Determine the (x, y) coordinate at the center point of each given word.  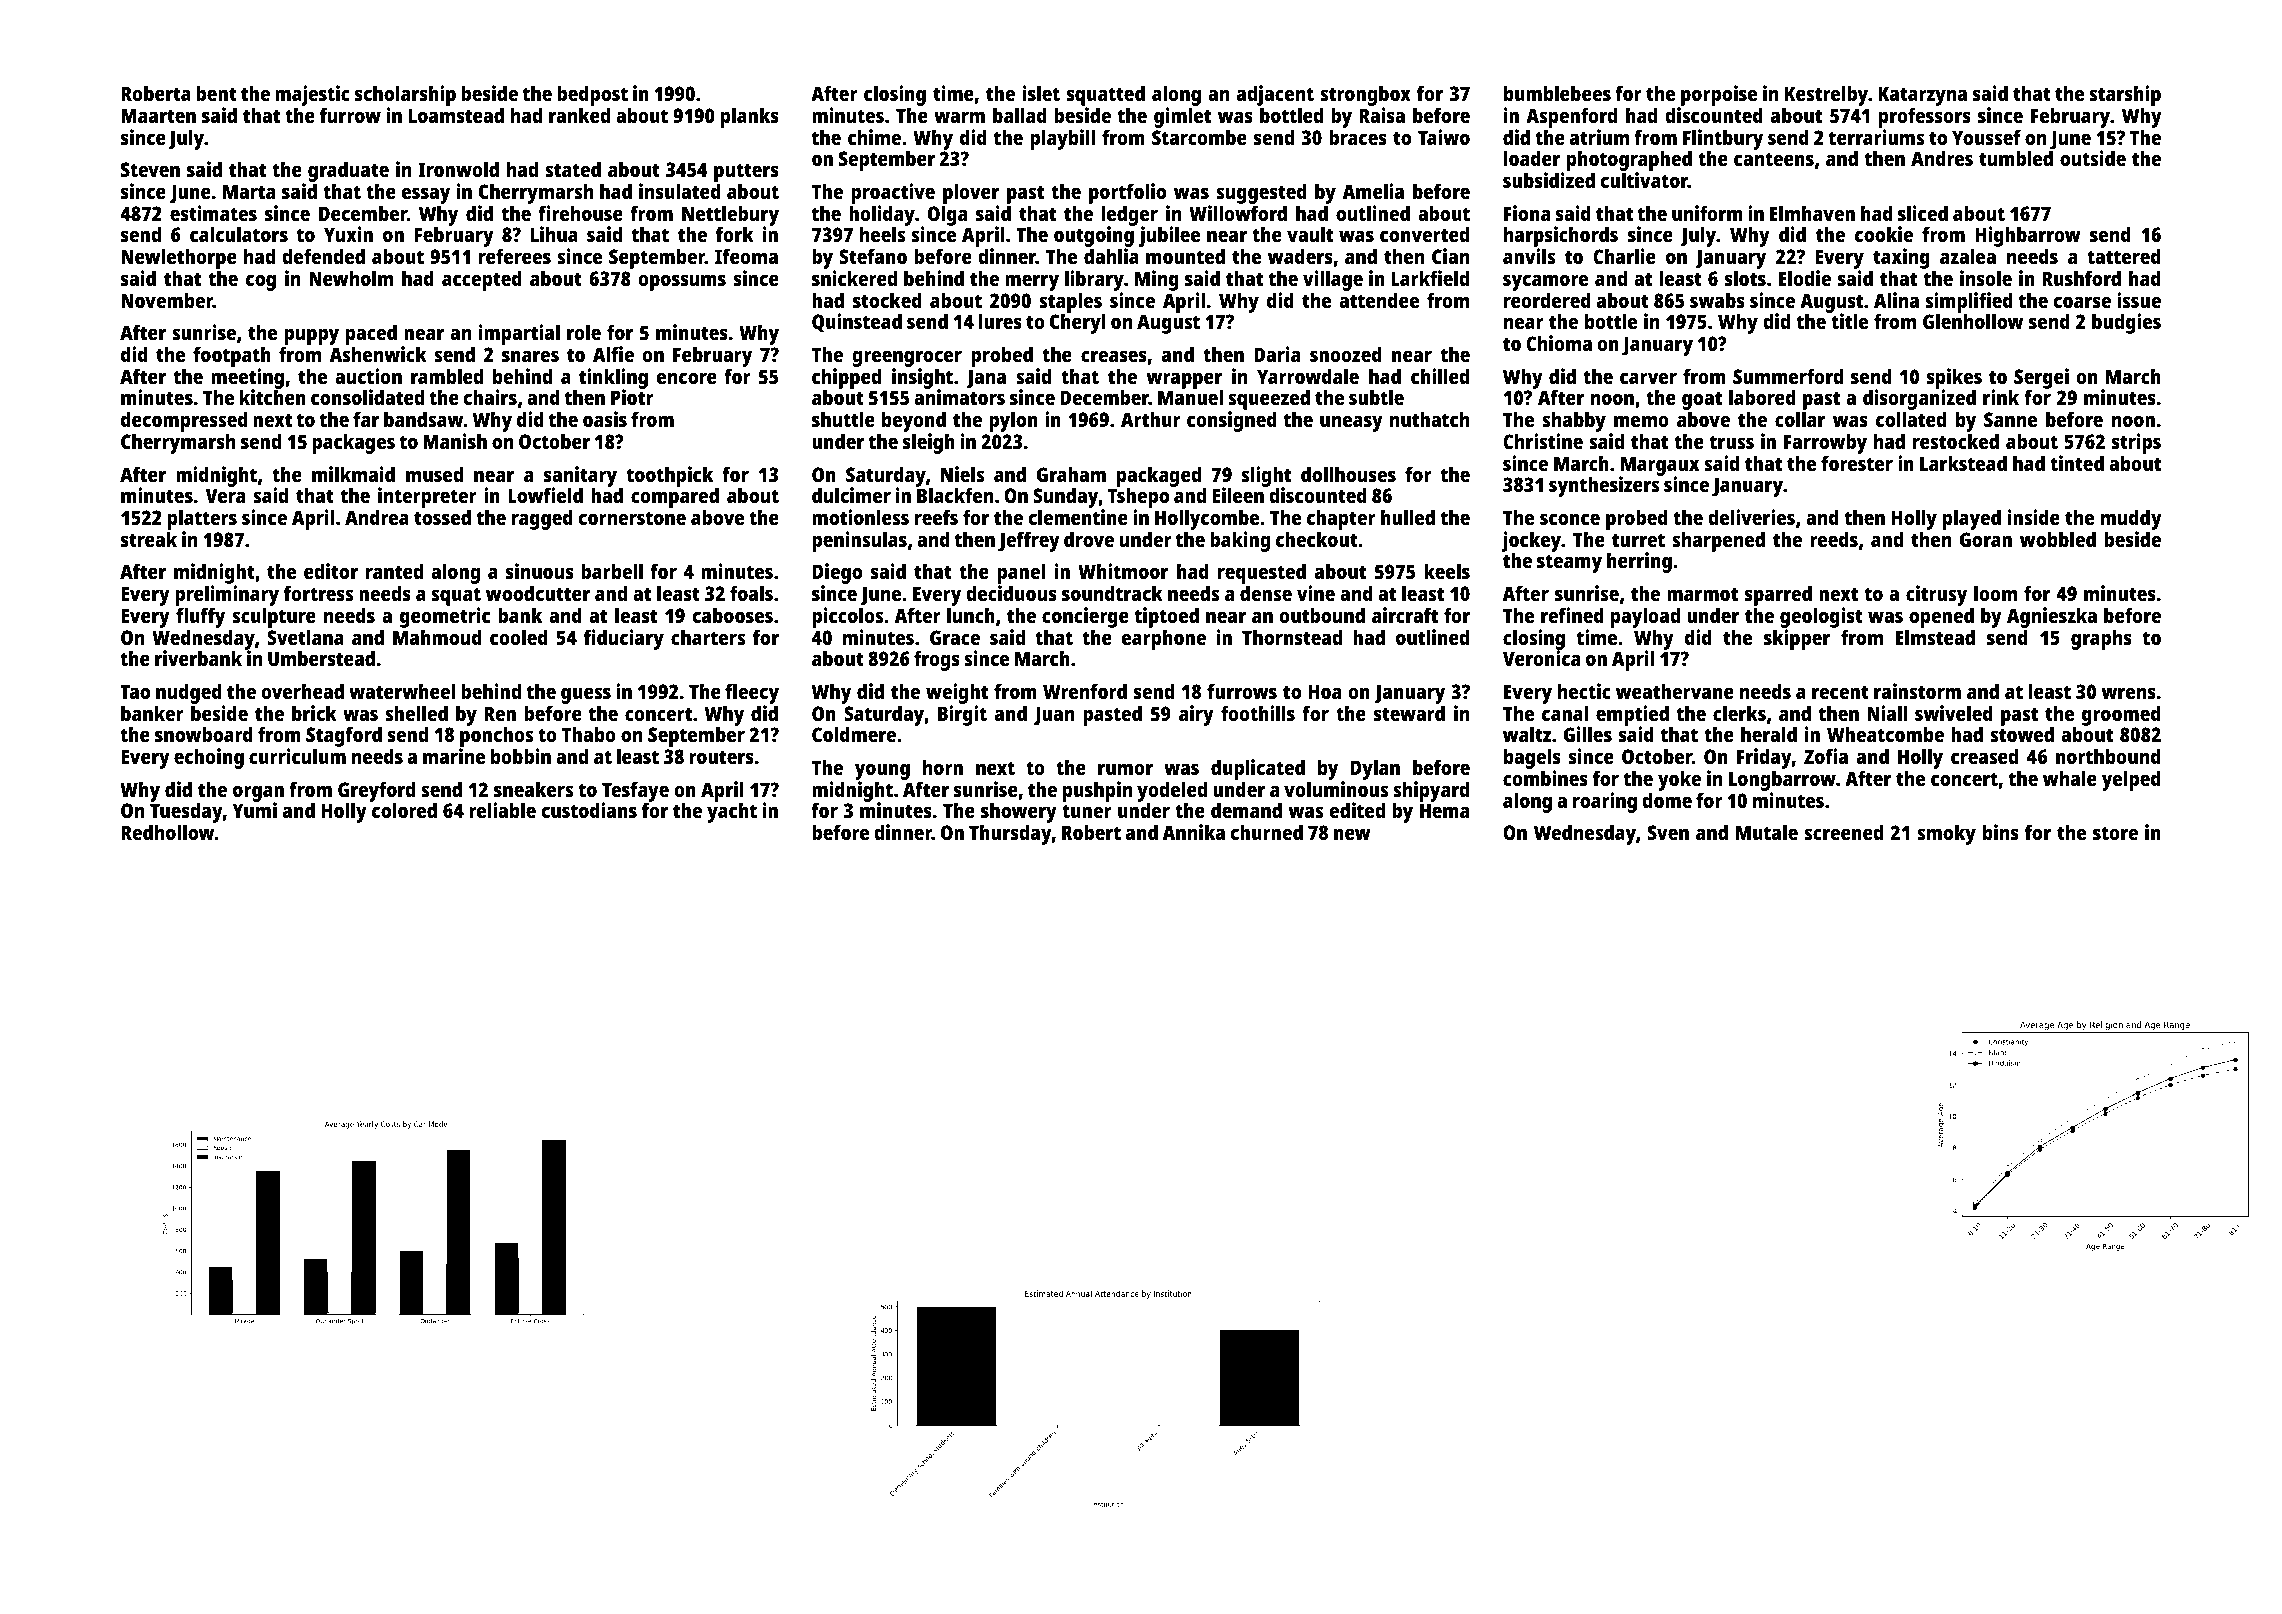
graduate (348, 171)
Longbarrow (1782, 780)
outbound (1322, 615)
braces (1358, 137)
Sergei (2041, 379)
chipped (846, 379)
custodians (589, 810)
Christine (1543, 441)
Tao (135, 691)
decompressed (184, 421)
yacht (732, 813)
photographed (1629, 160)
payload (1645, 617)
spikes (1954, 379)
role (584, 332)
